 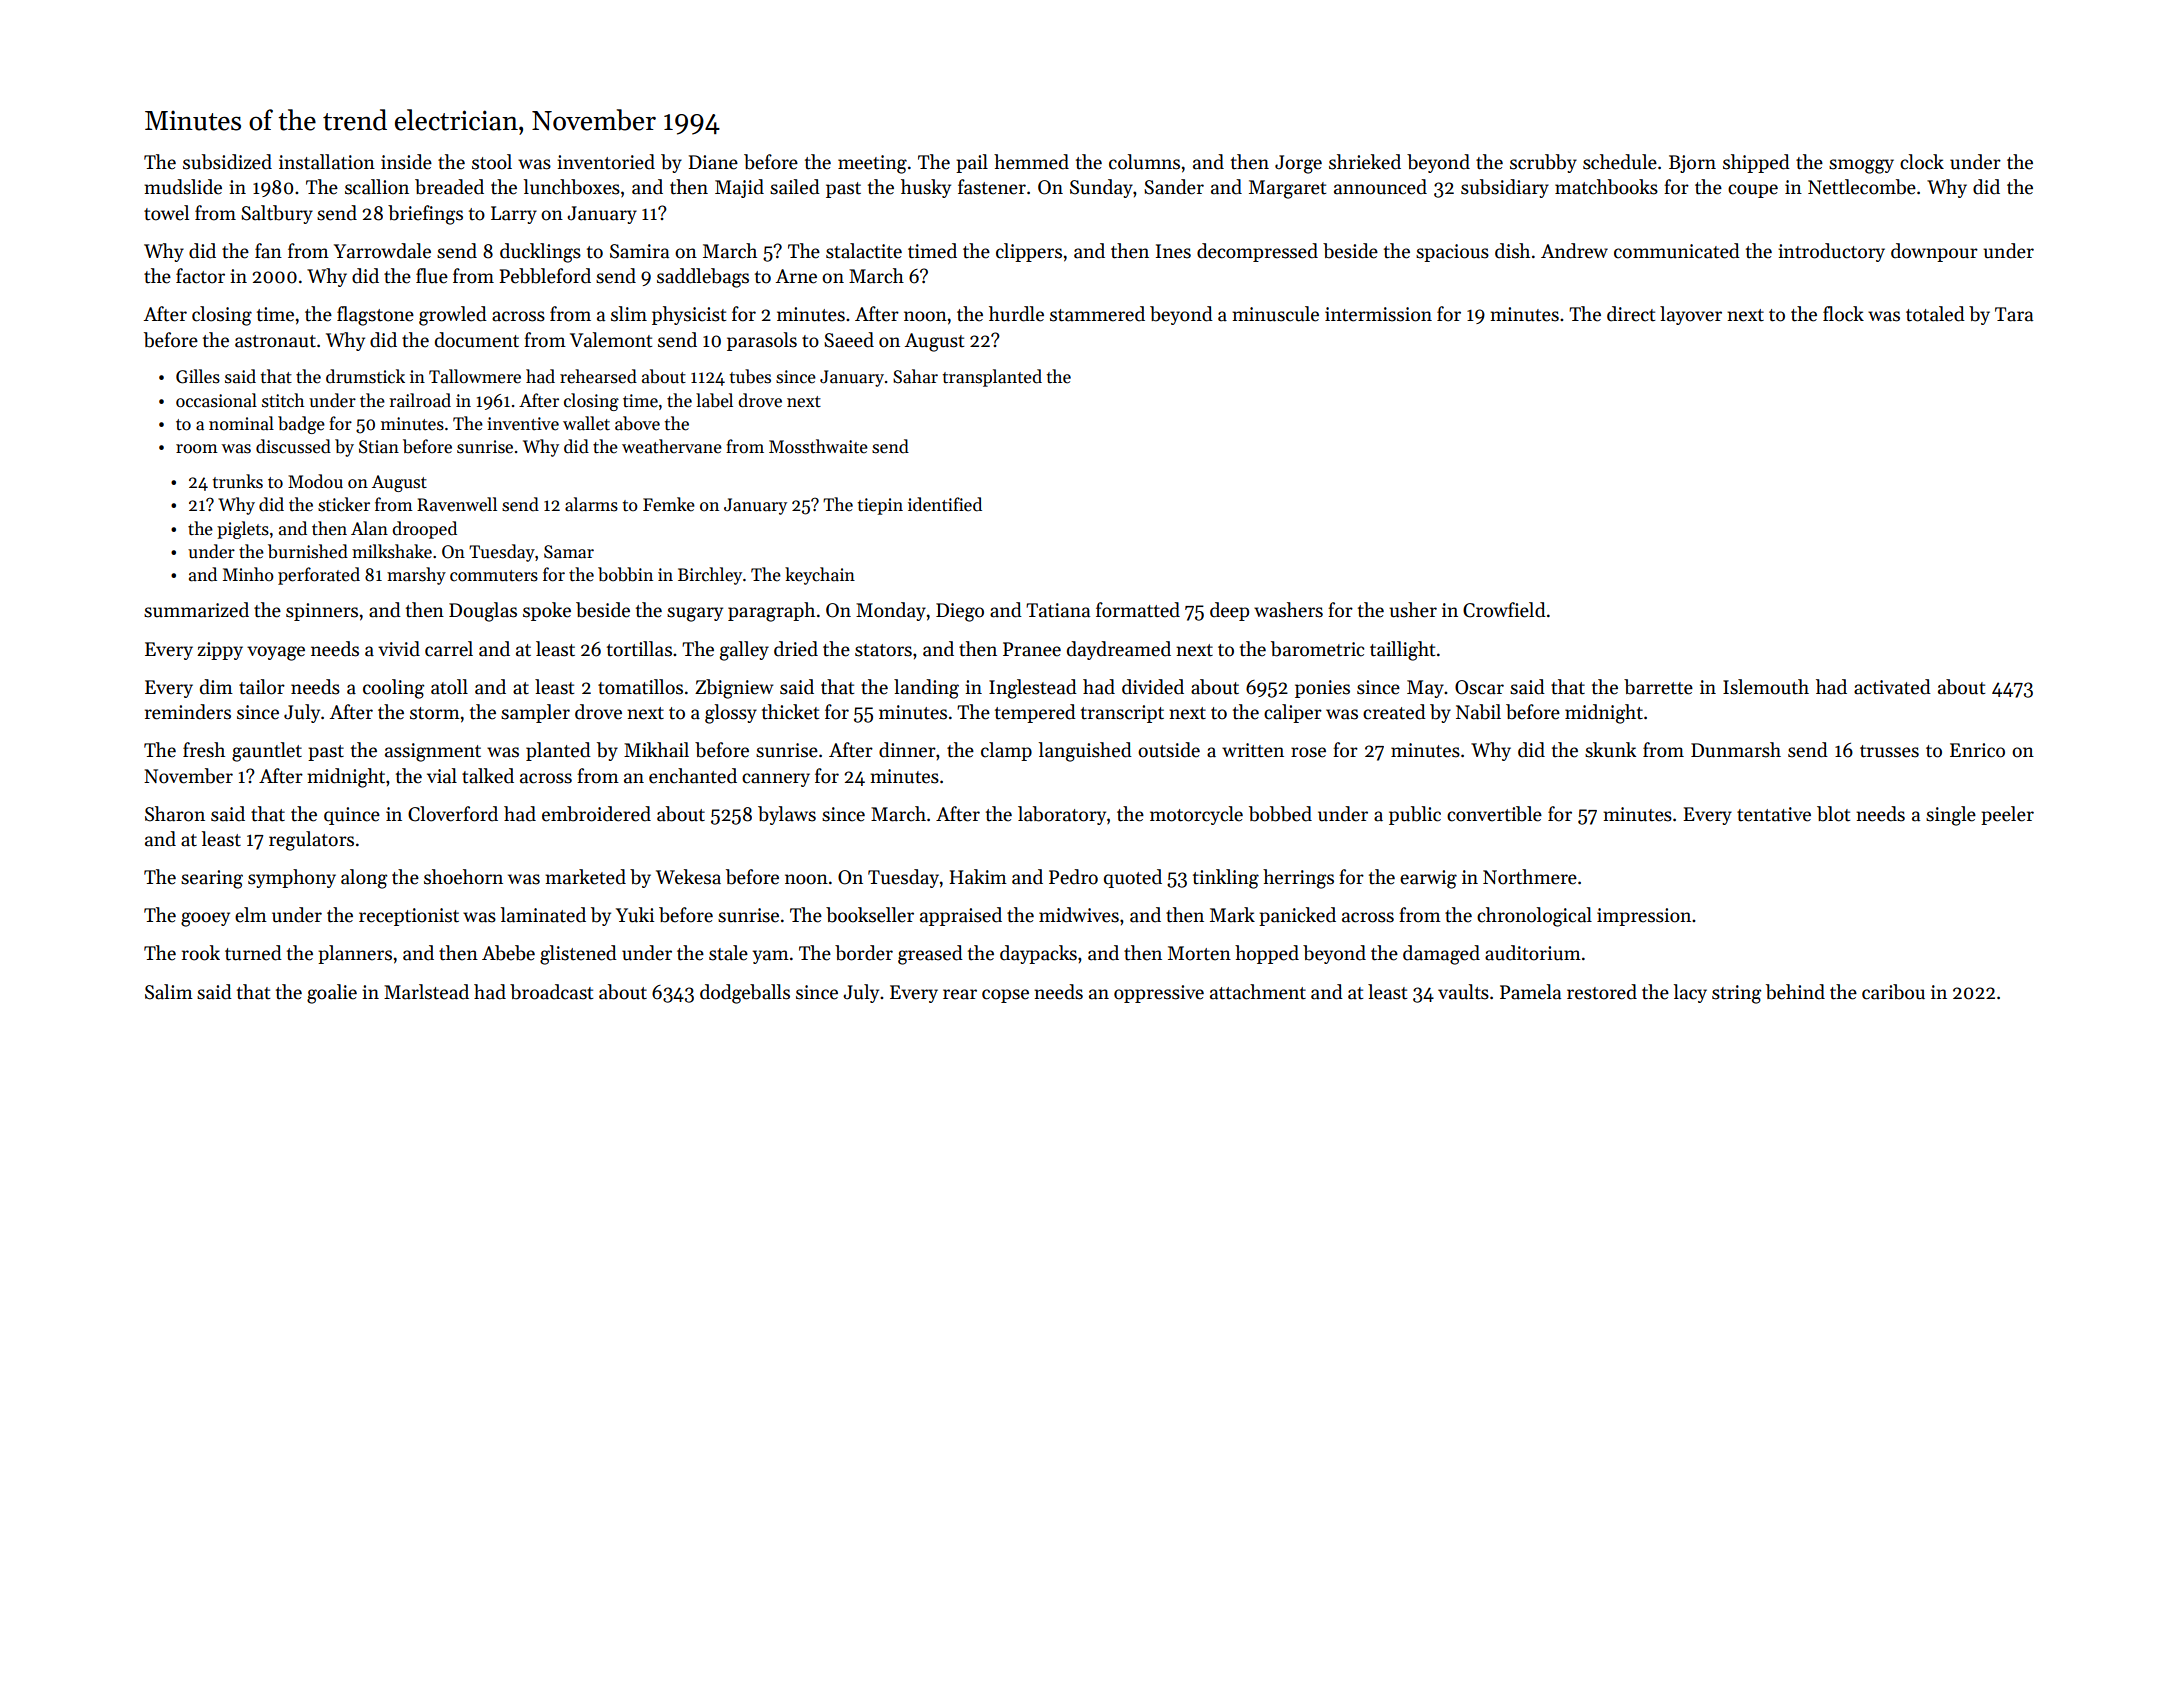 I want to click on oppressive, so click(x=1159, y=994).
